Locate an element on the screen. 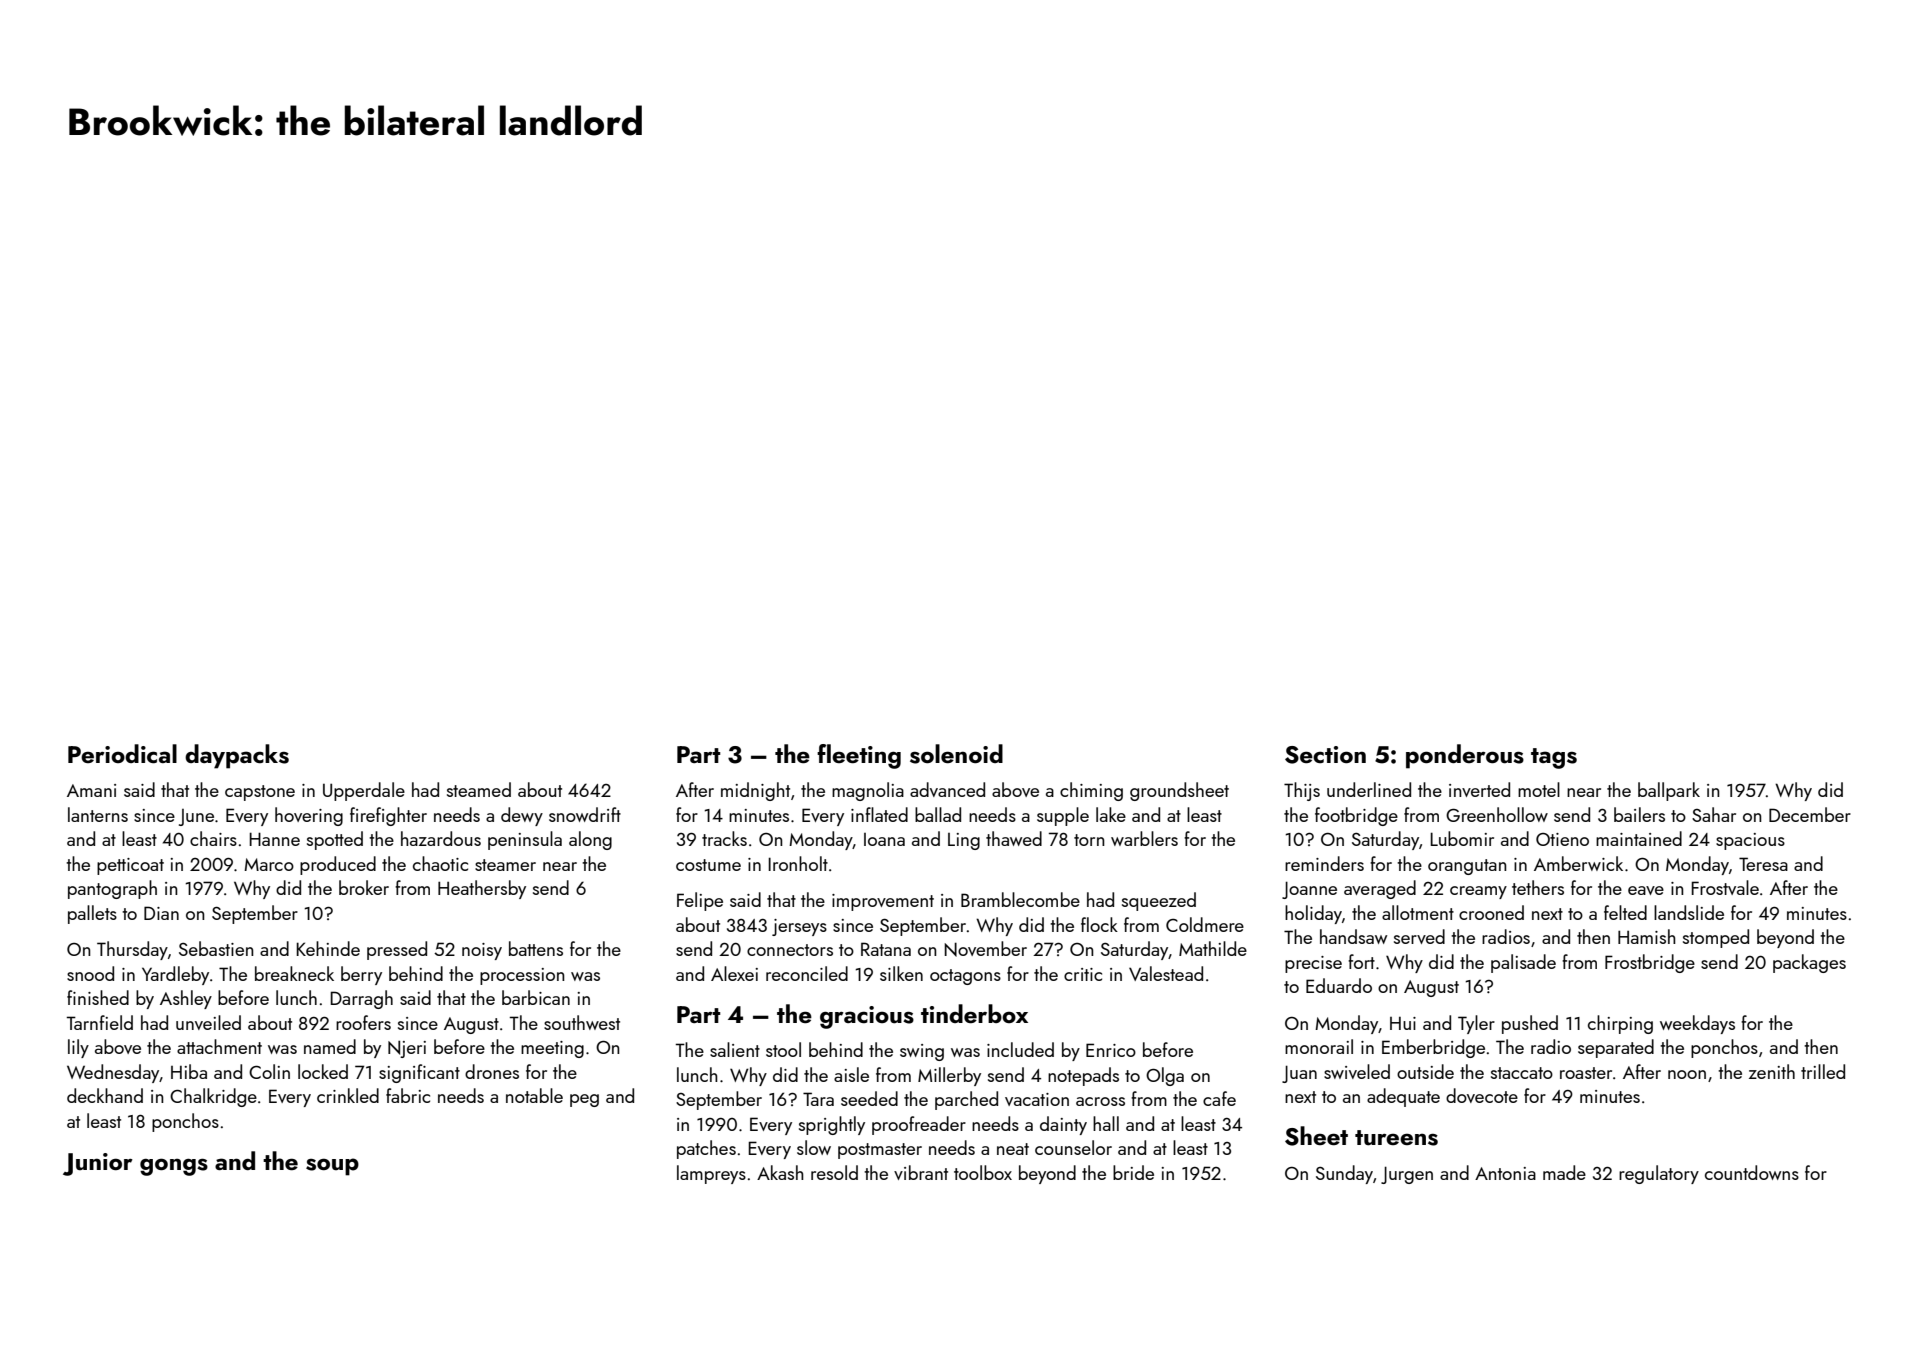  torn is located at coordinates (1089, 840).
